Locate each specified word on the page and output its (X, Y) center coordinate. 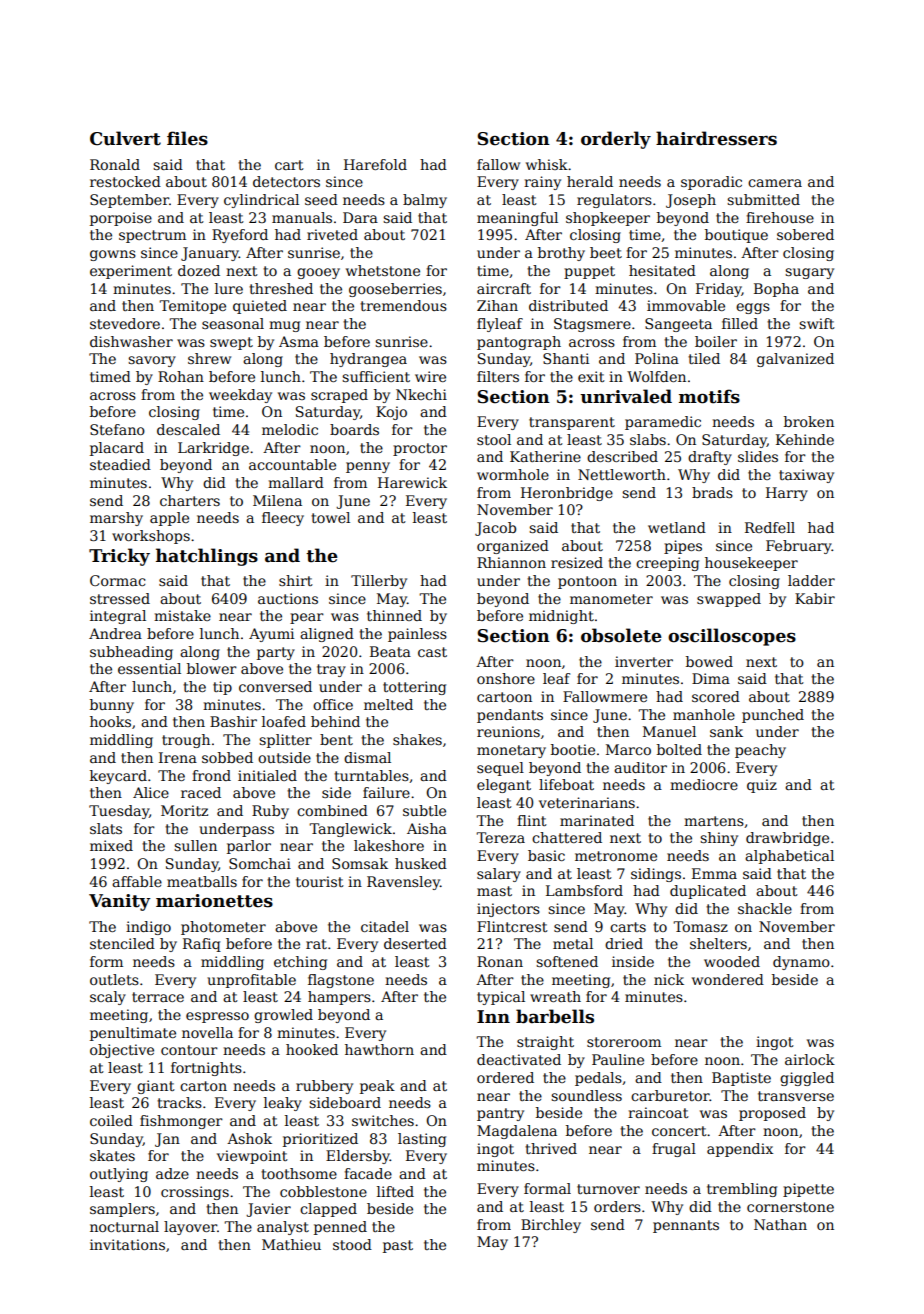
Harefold (375, 164)
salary (499, 875)
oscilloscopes (732, 637)
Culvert (125, 138)
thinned (394, 615)
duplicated (708, 892)
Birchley (551, 1226)
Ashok (249, 1138)
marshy (116, 519)
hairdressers (716, 138)
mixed (111, 845)
